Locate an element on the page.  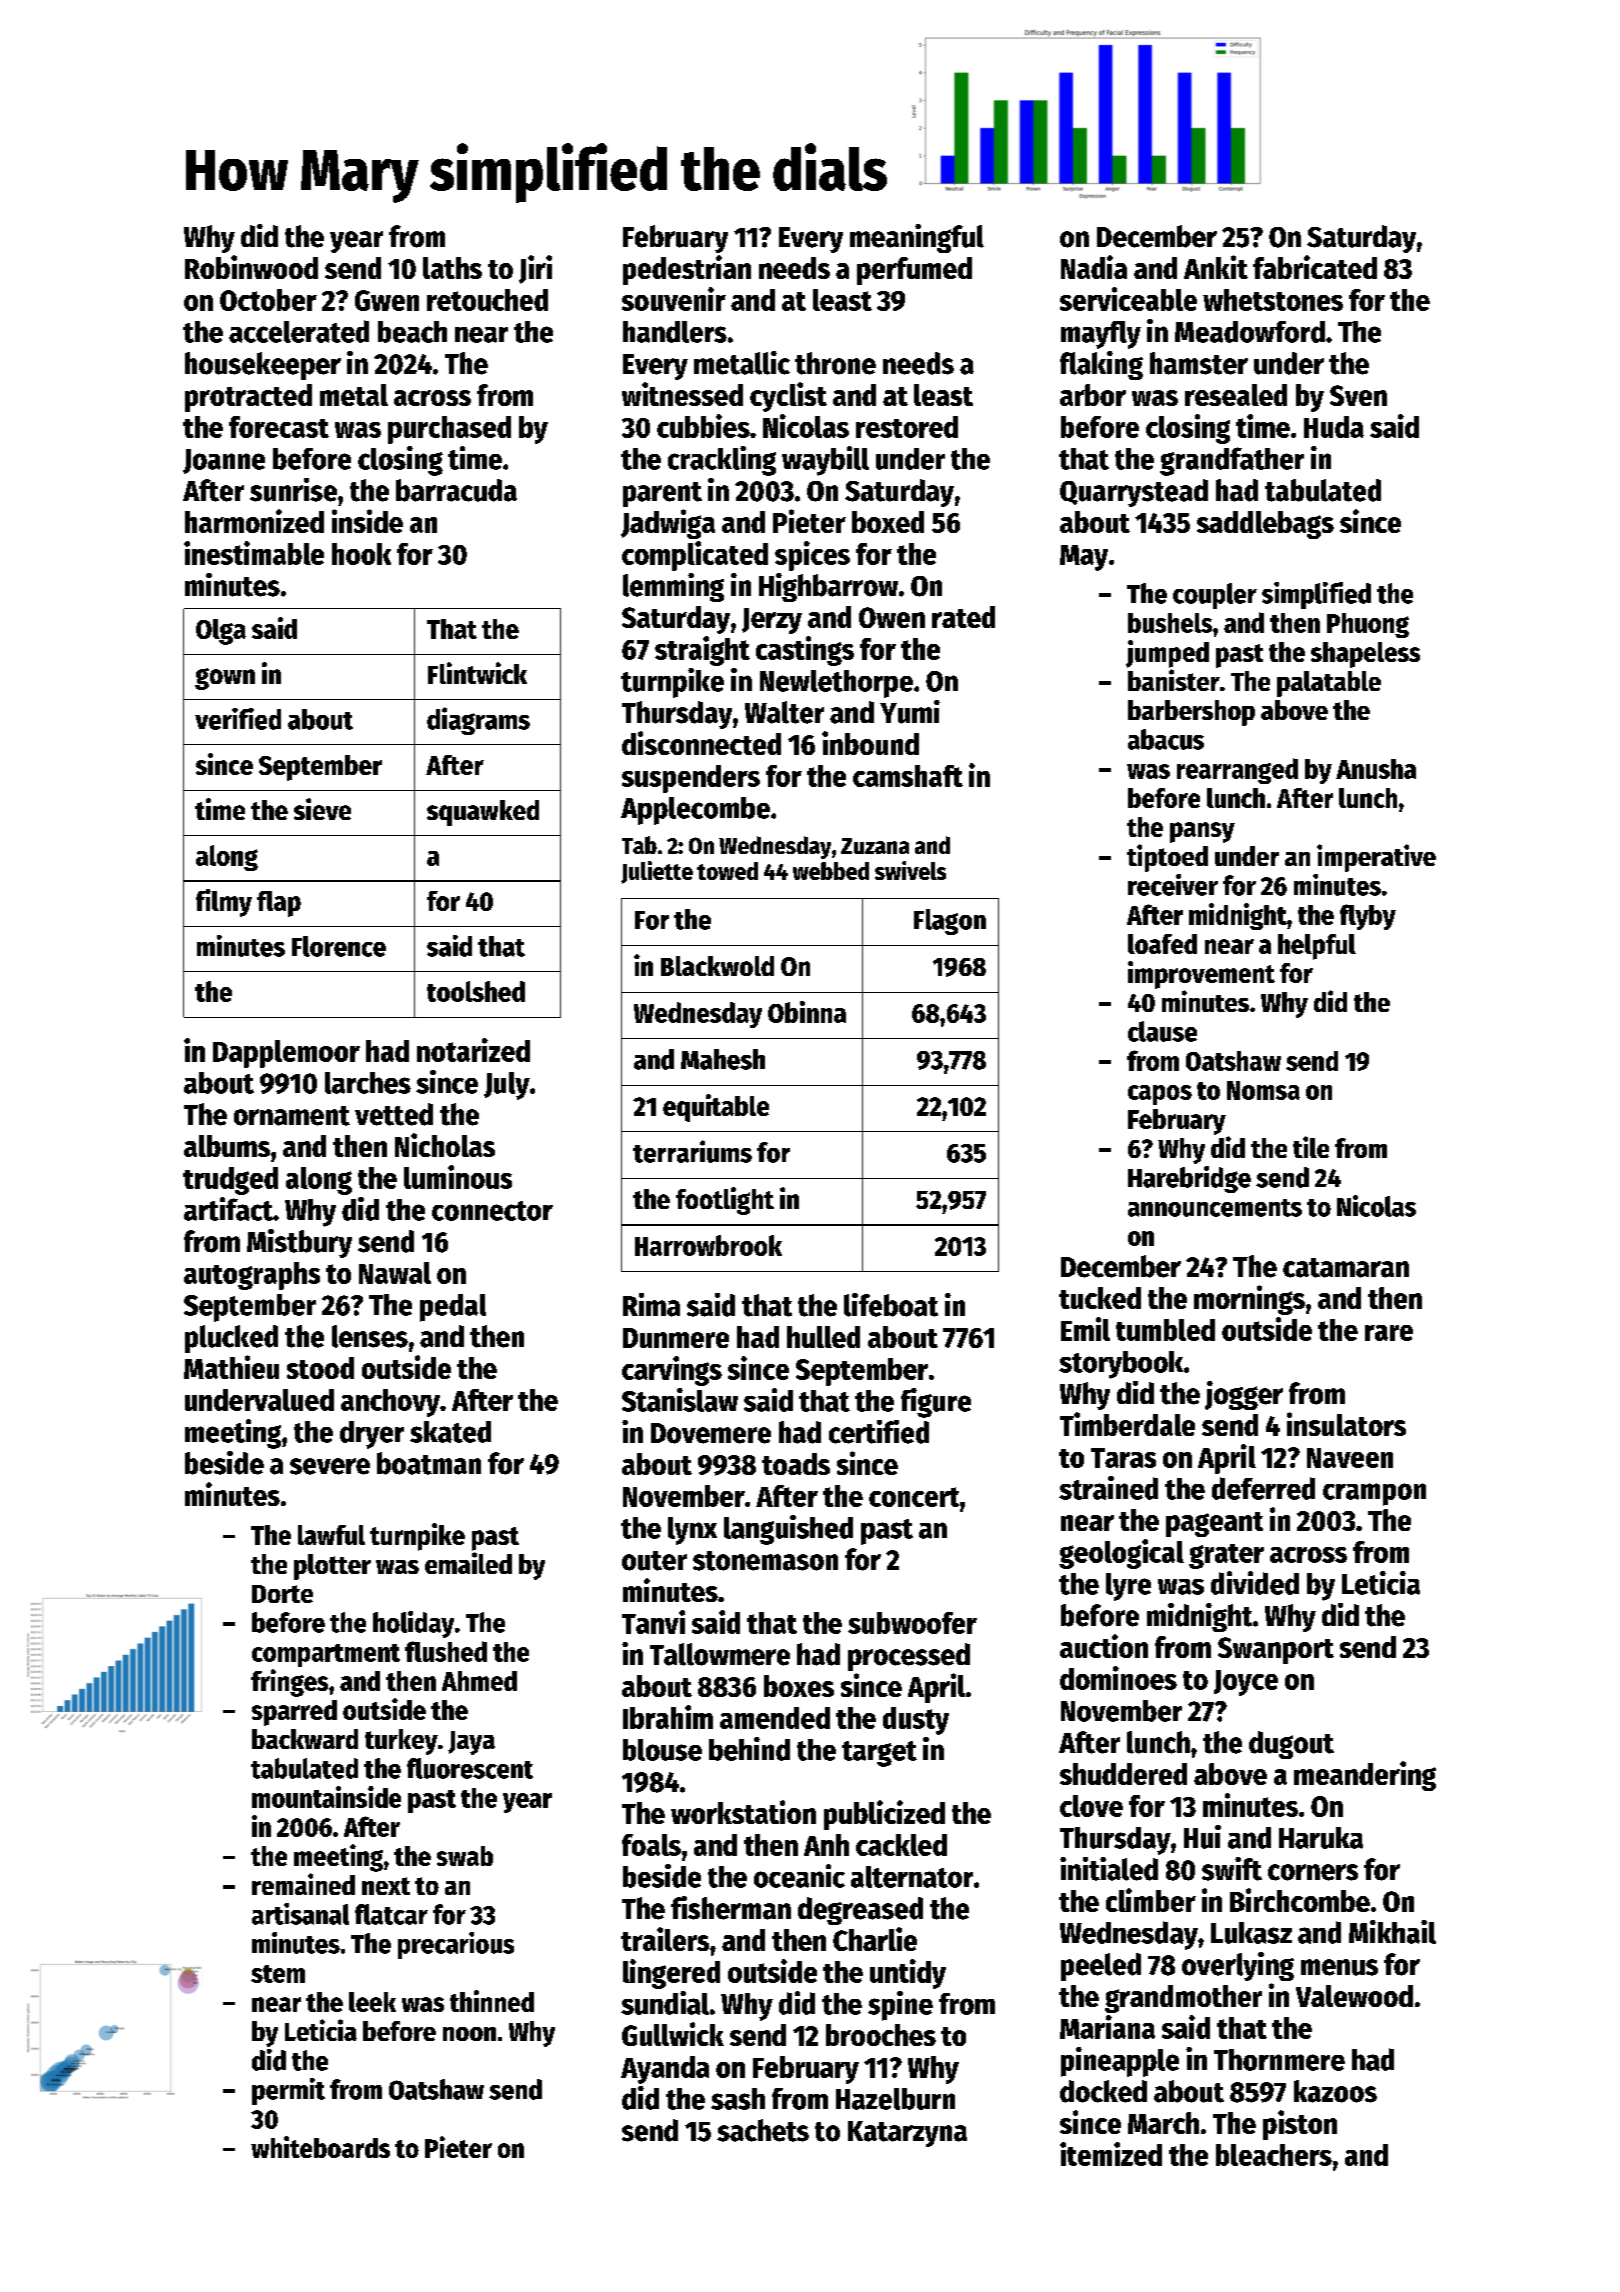
whiteboards is located at coordinates (320, 2147).
